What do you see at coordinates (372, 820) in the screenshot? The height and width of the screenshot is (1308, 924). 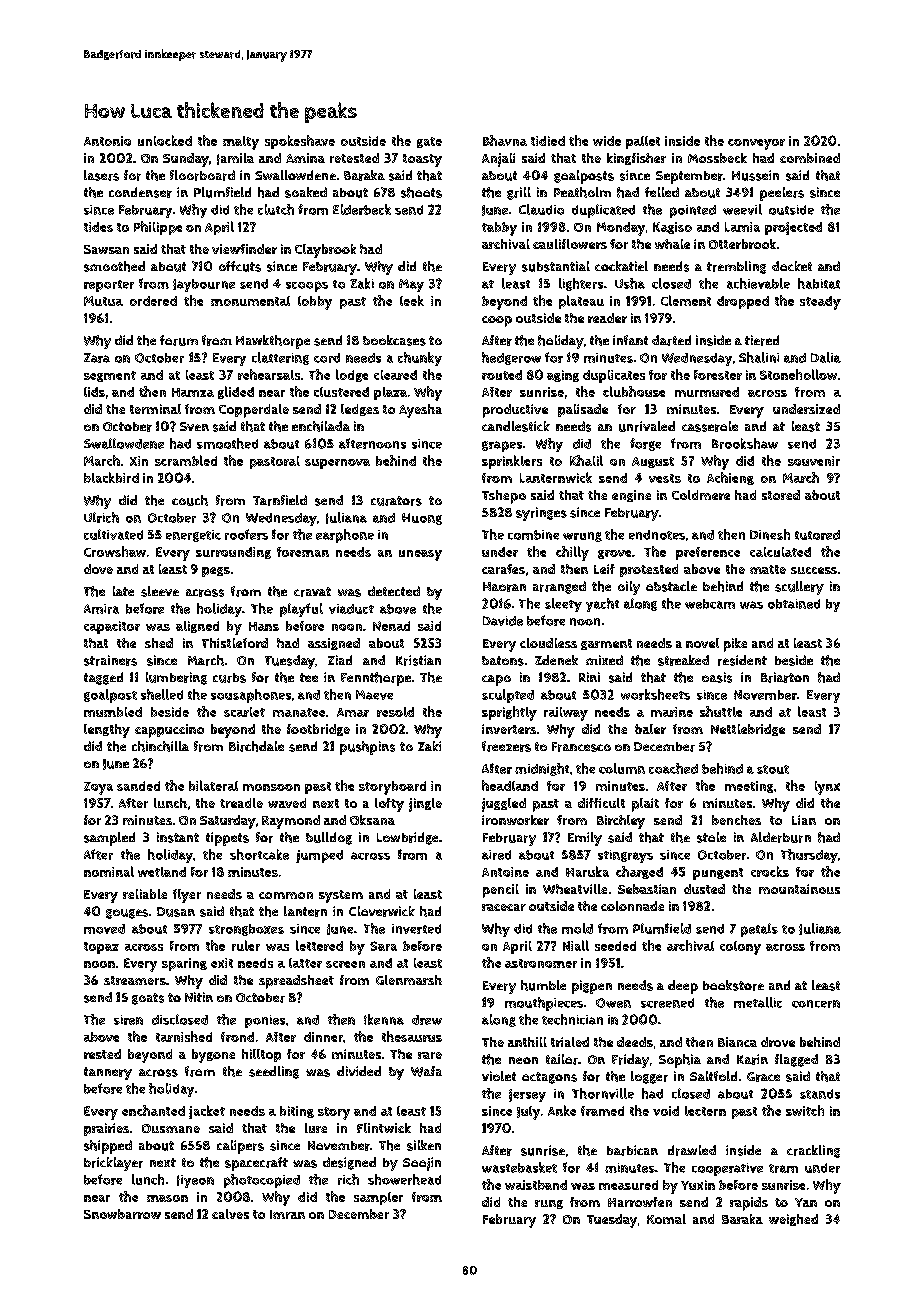 I see `Oksana` at bounding box center [372, 820].
